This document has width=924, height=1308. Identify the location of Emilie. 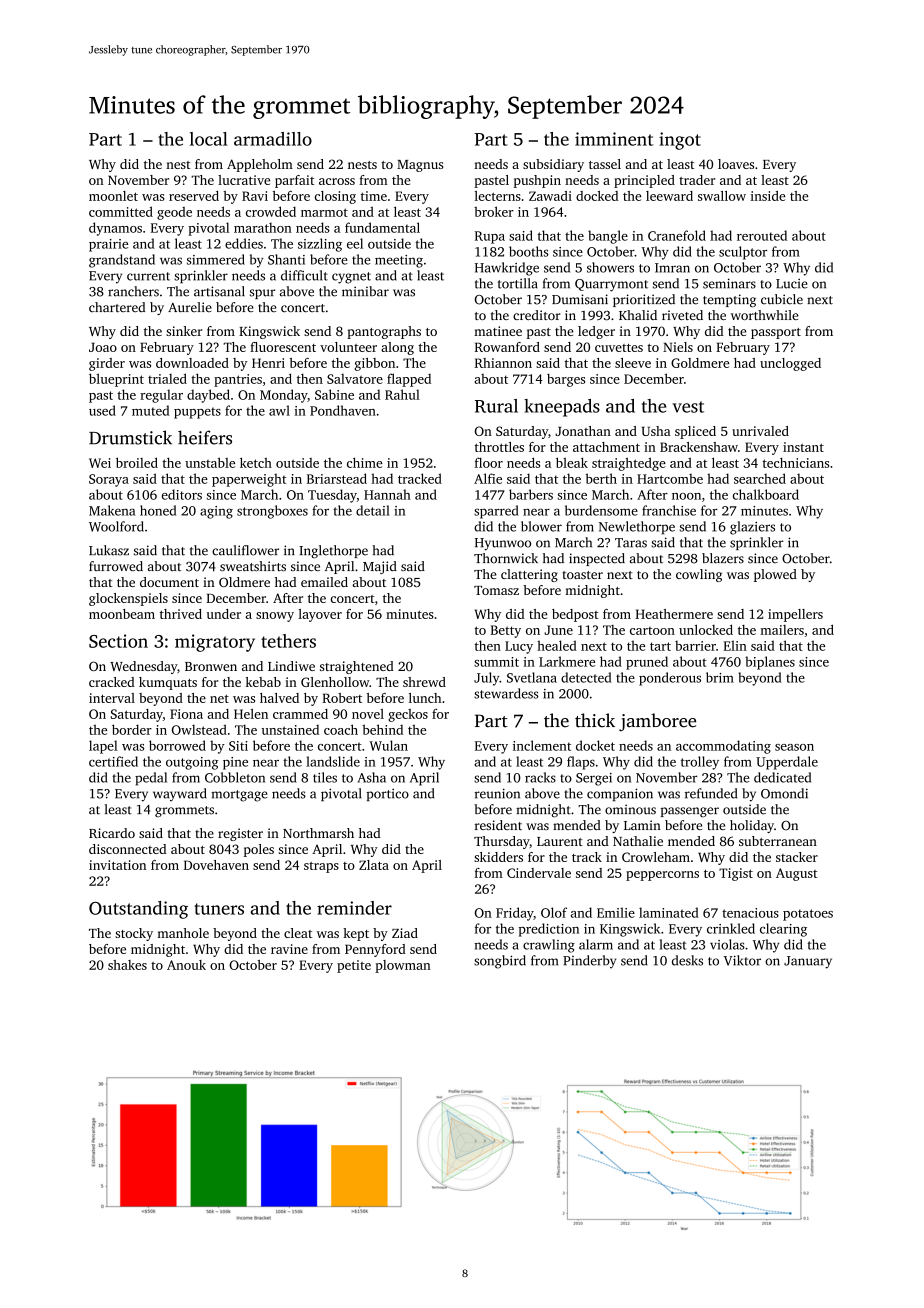
(616, 912).
